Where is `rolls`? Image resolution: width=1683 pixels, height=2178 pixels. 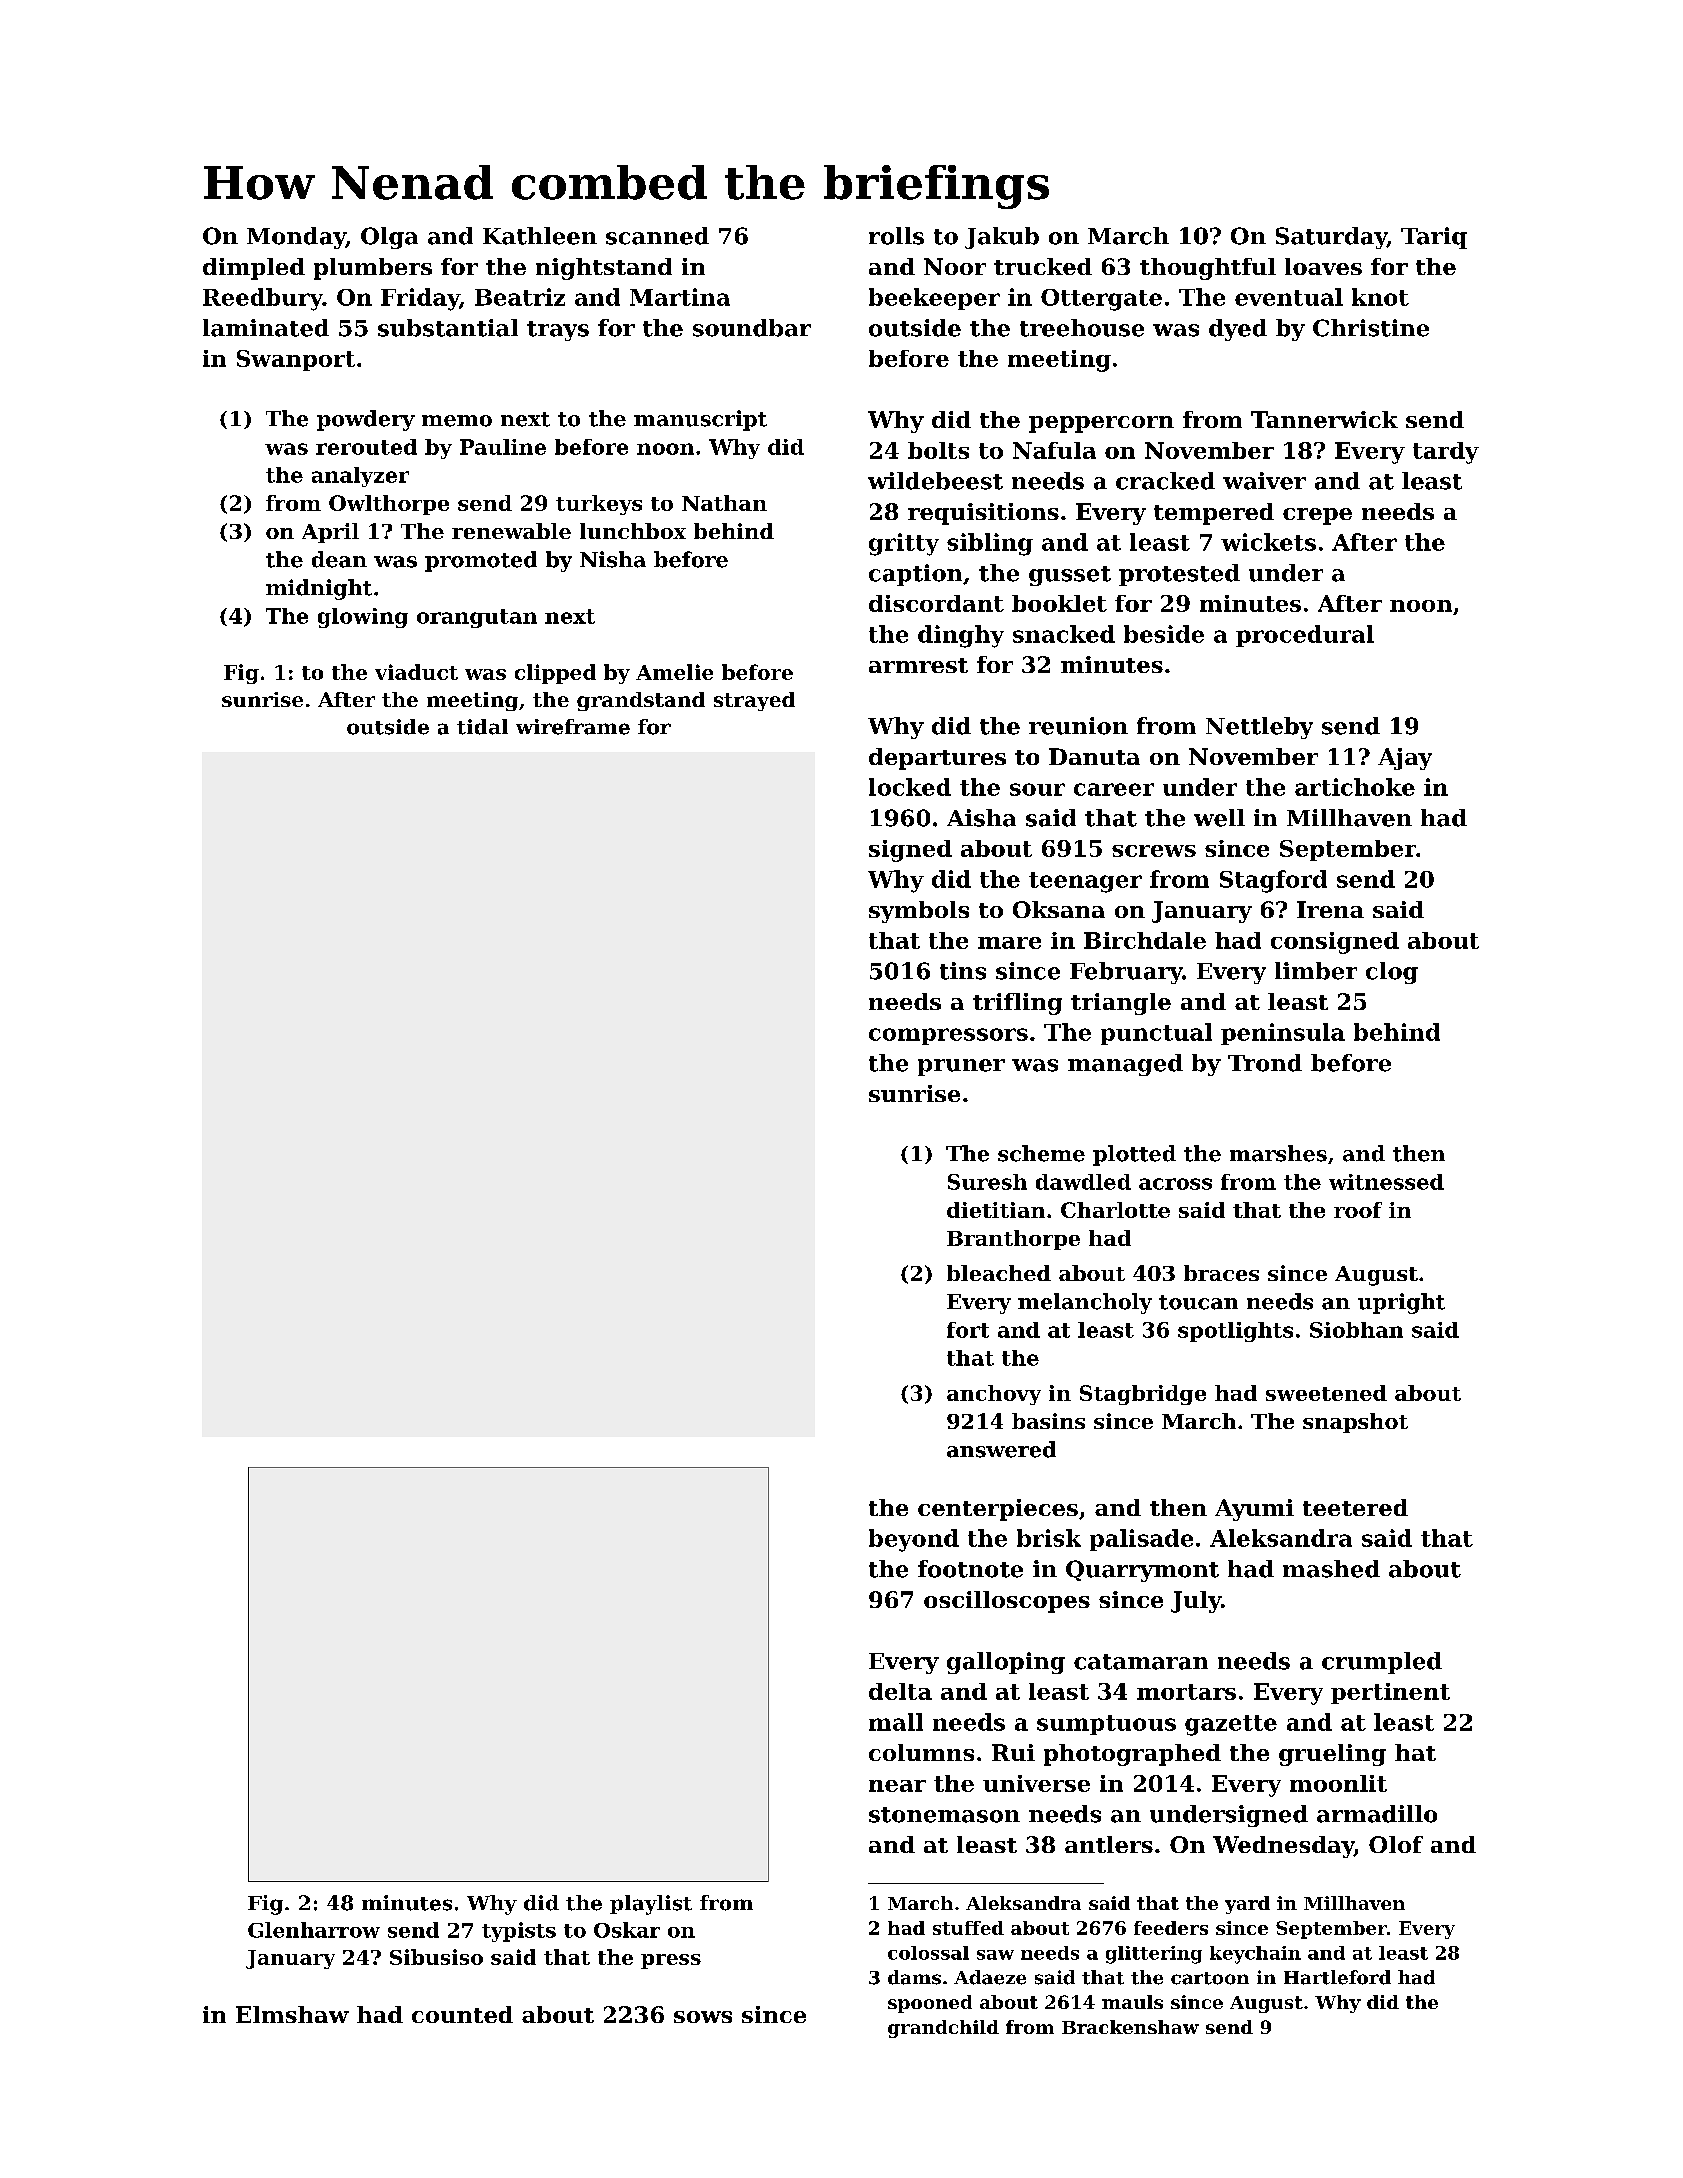
rolls is located at coordinates (896, 236).
